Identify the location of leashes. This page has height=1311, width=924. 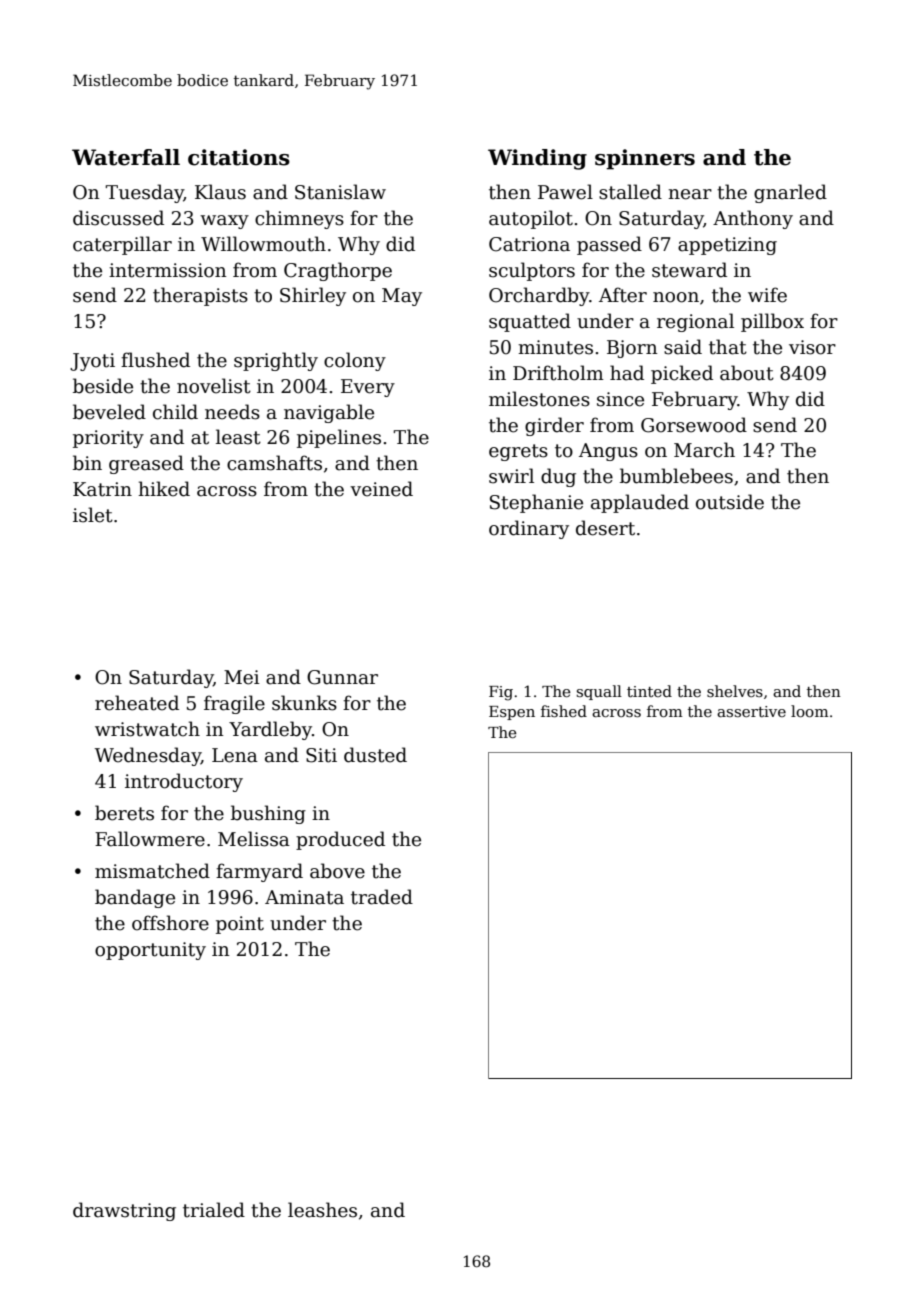
(322, 1210).
